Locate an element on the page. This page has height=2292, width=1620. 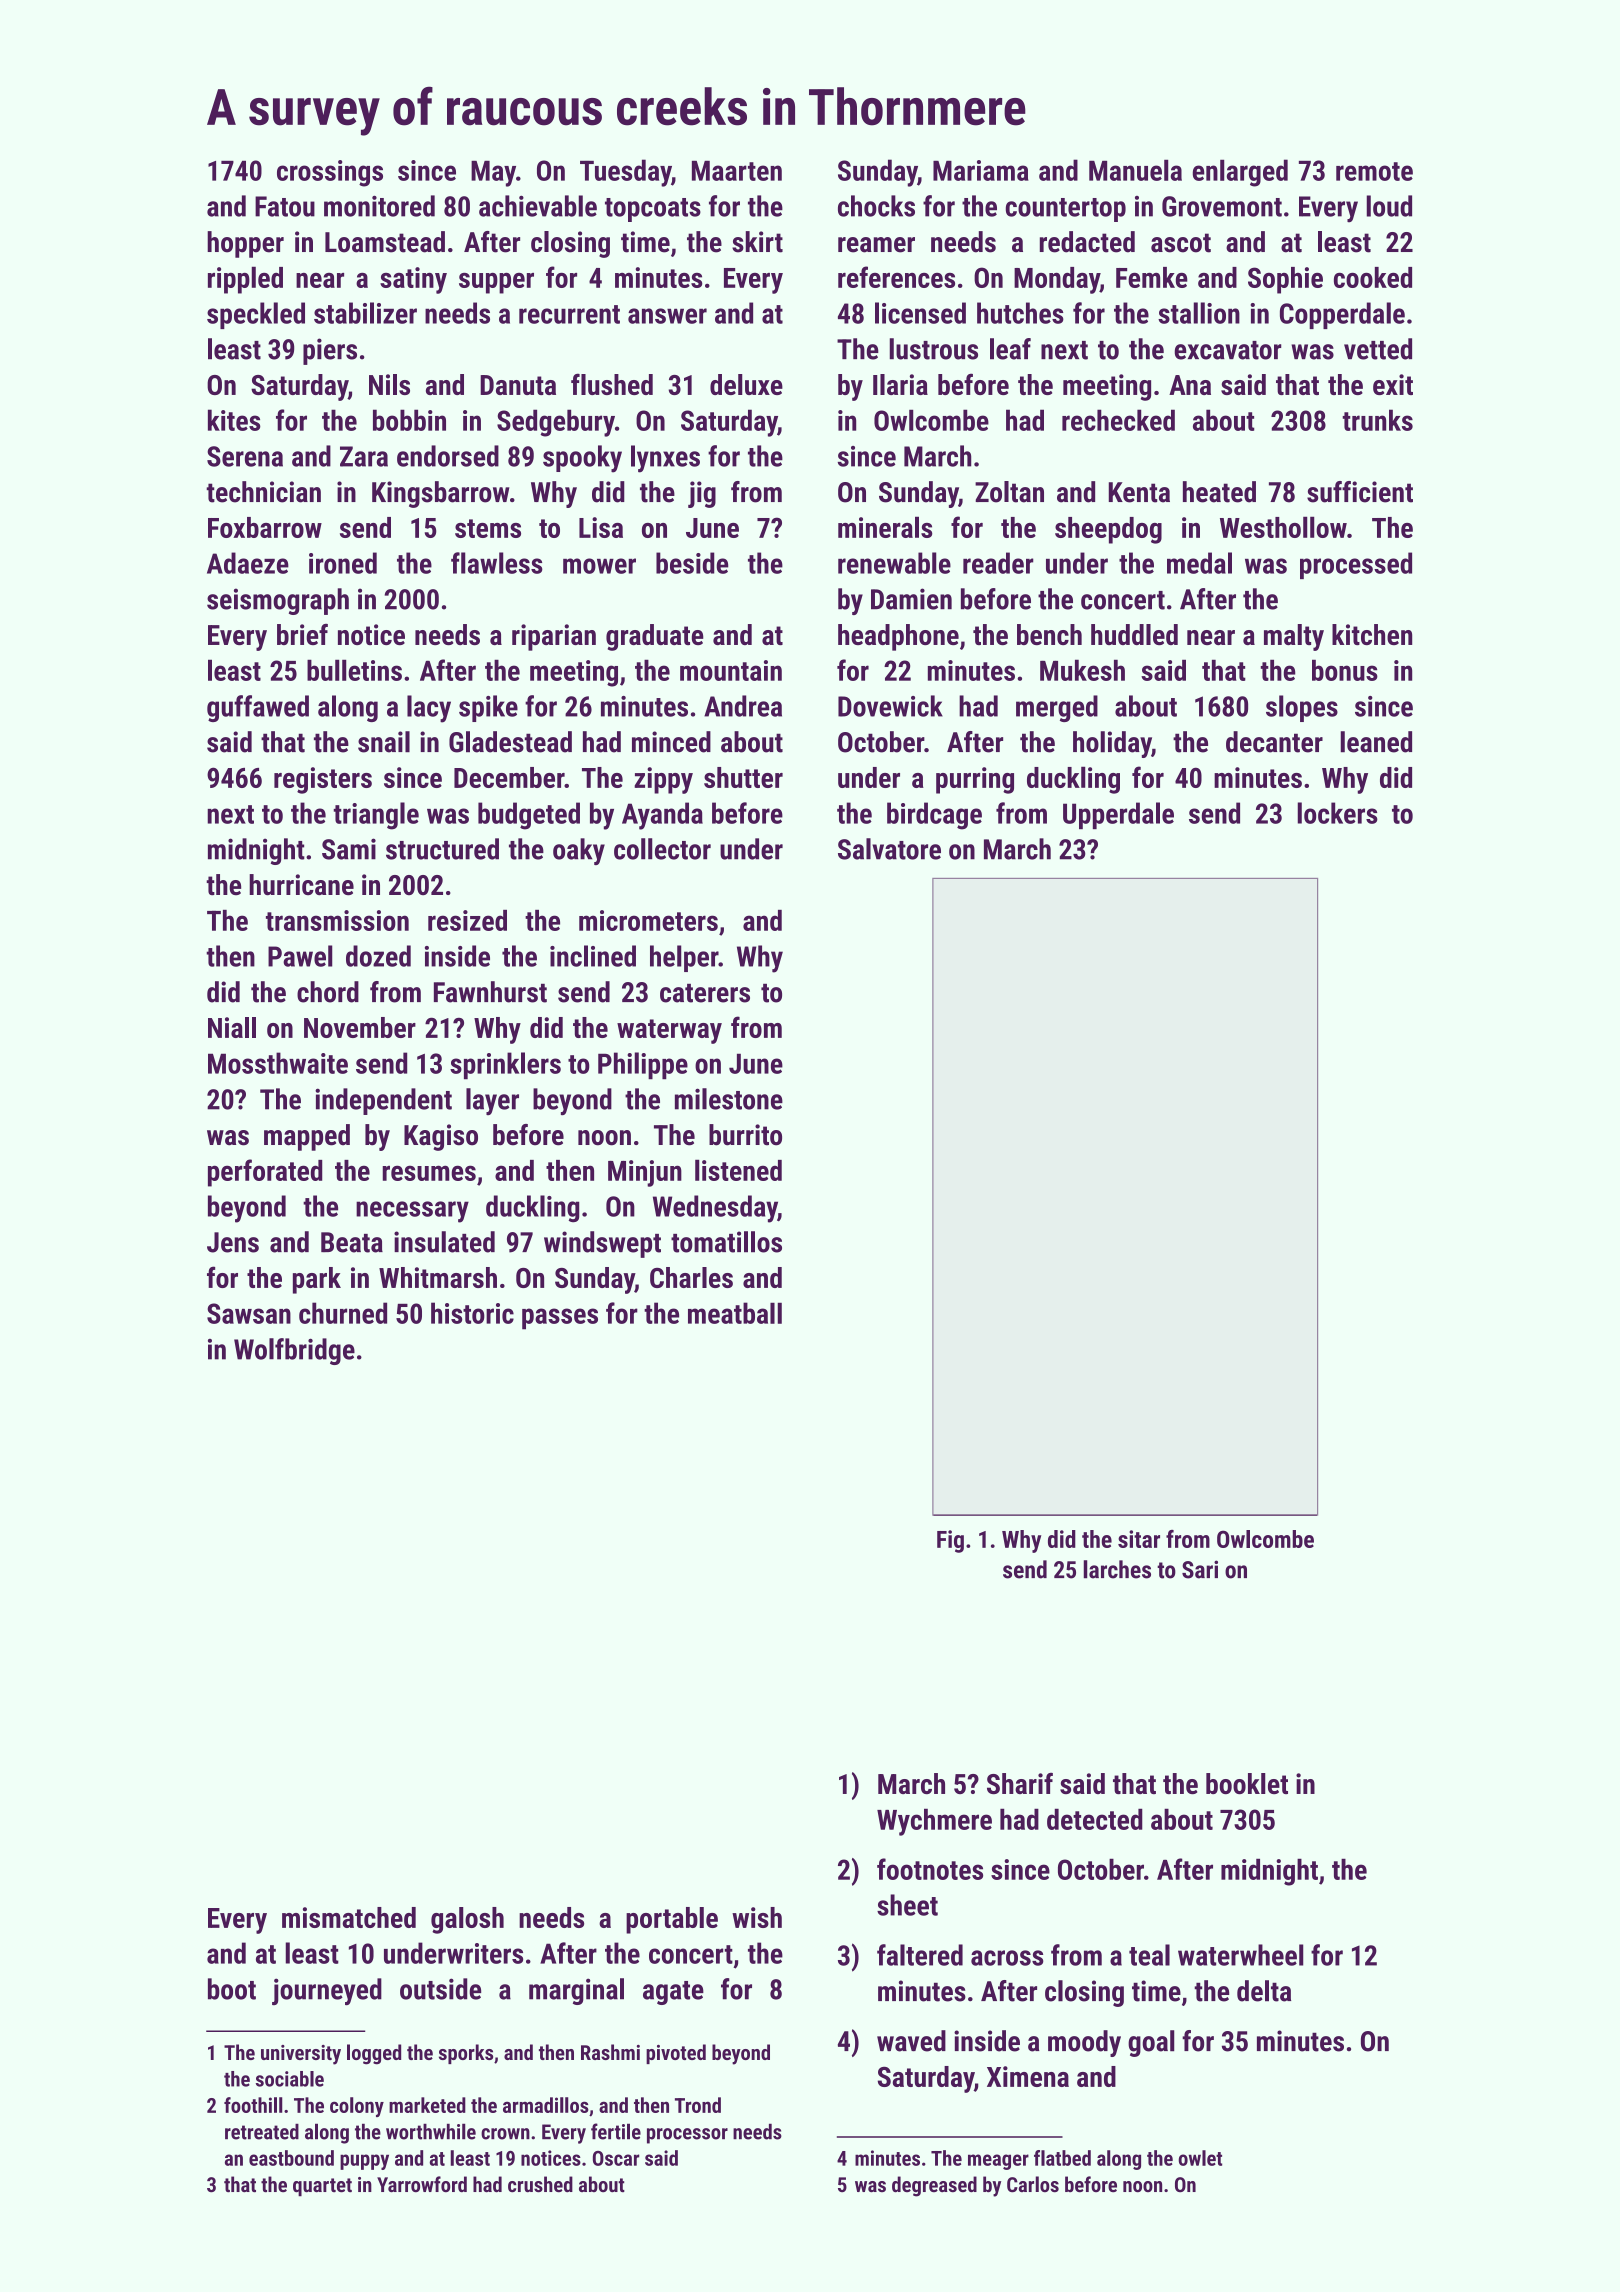
Niall is located at coordinates (232, 1027).
